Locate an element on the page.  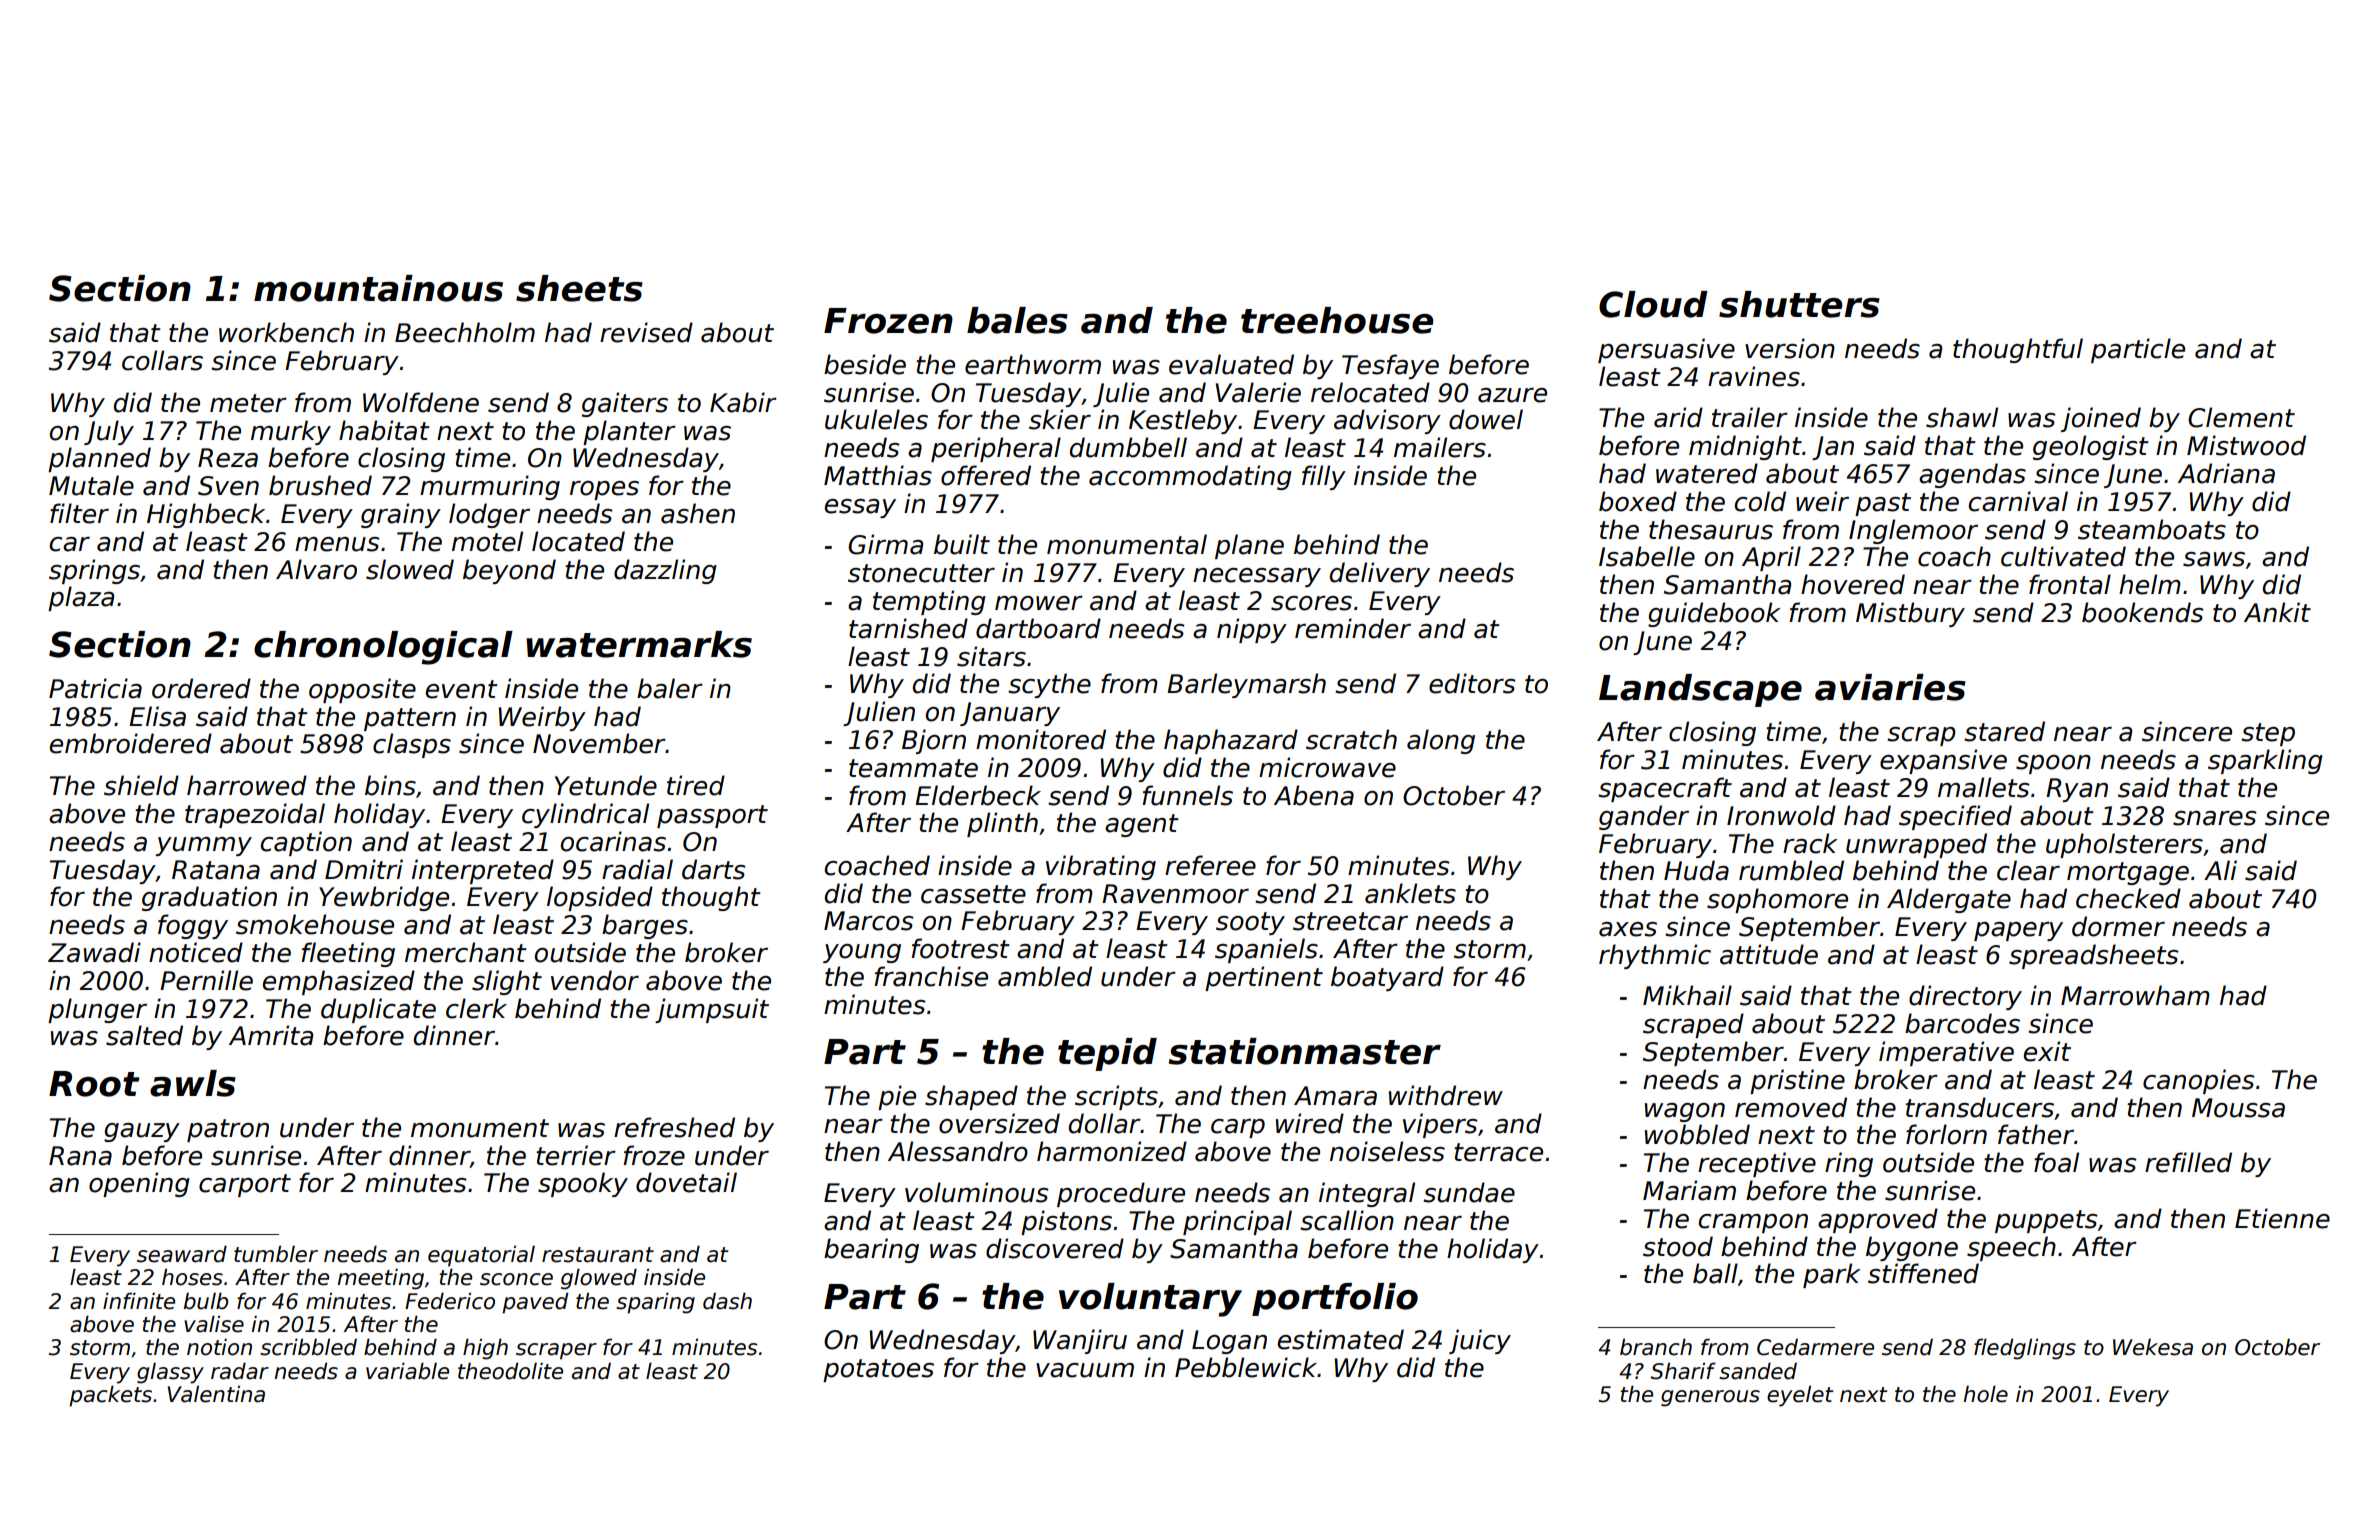
joined is located at coordinates (2101, 419).
